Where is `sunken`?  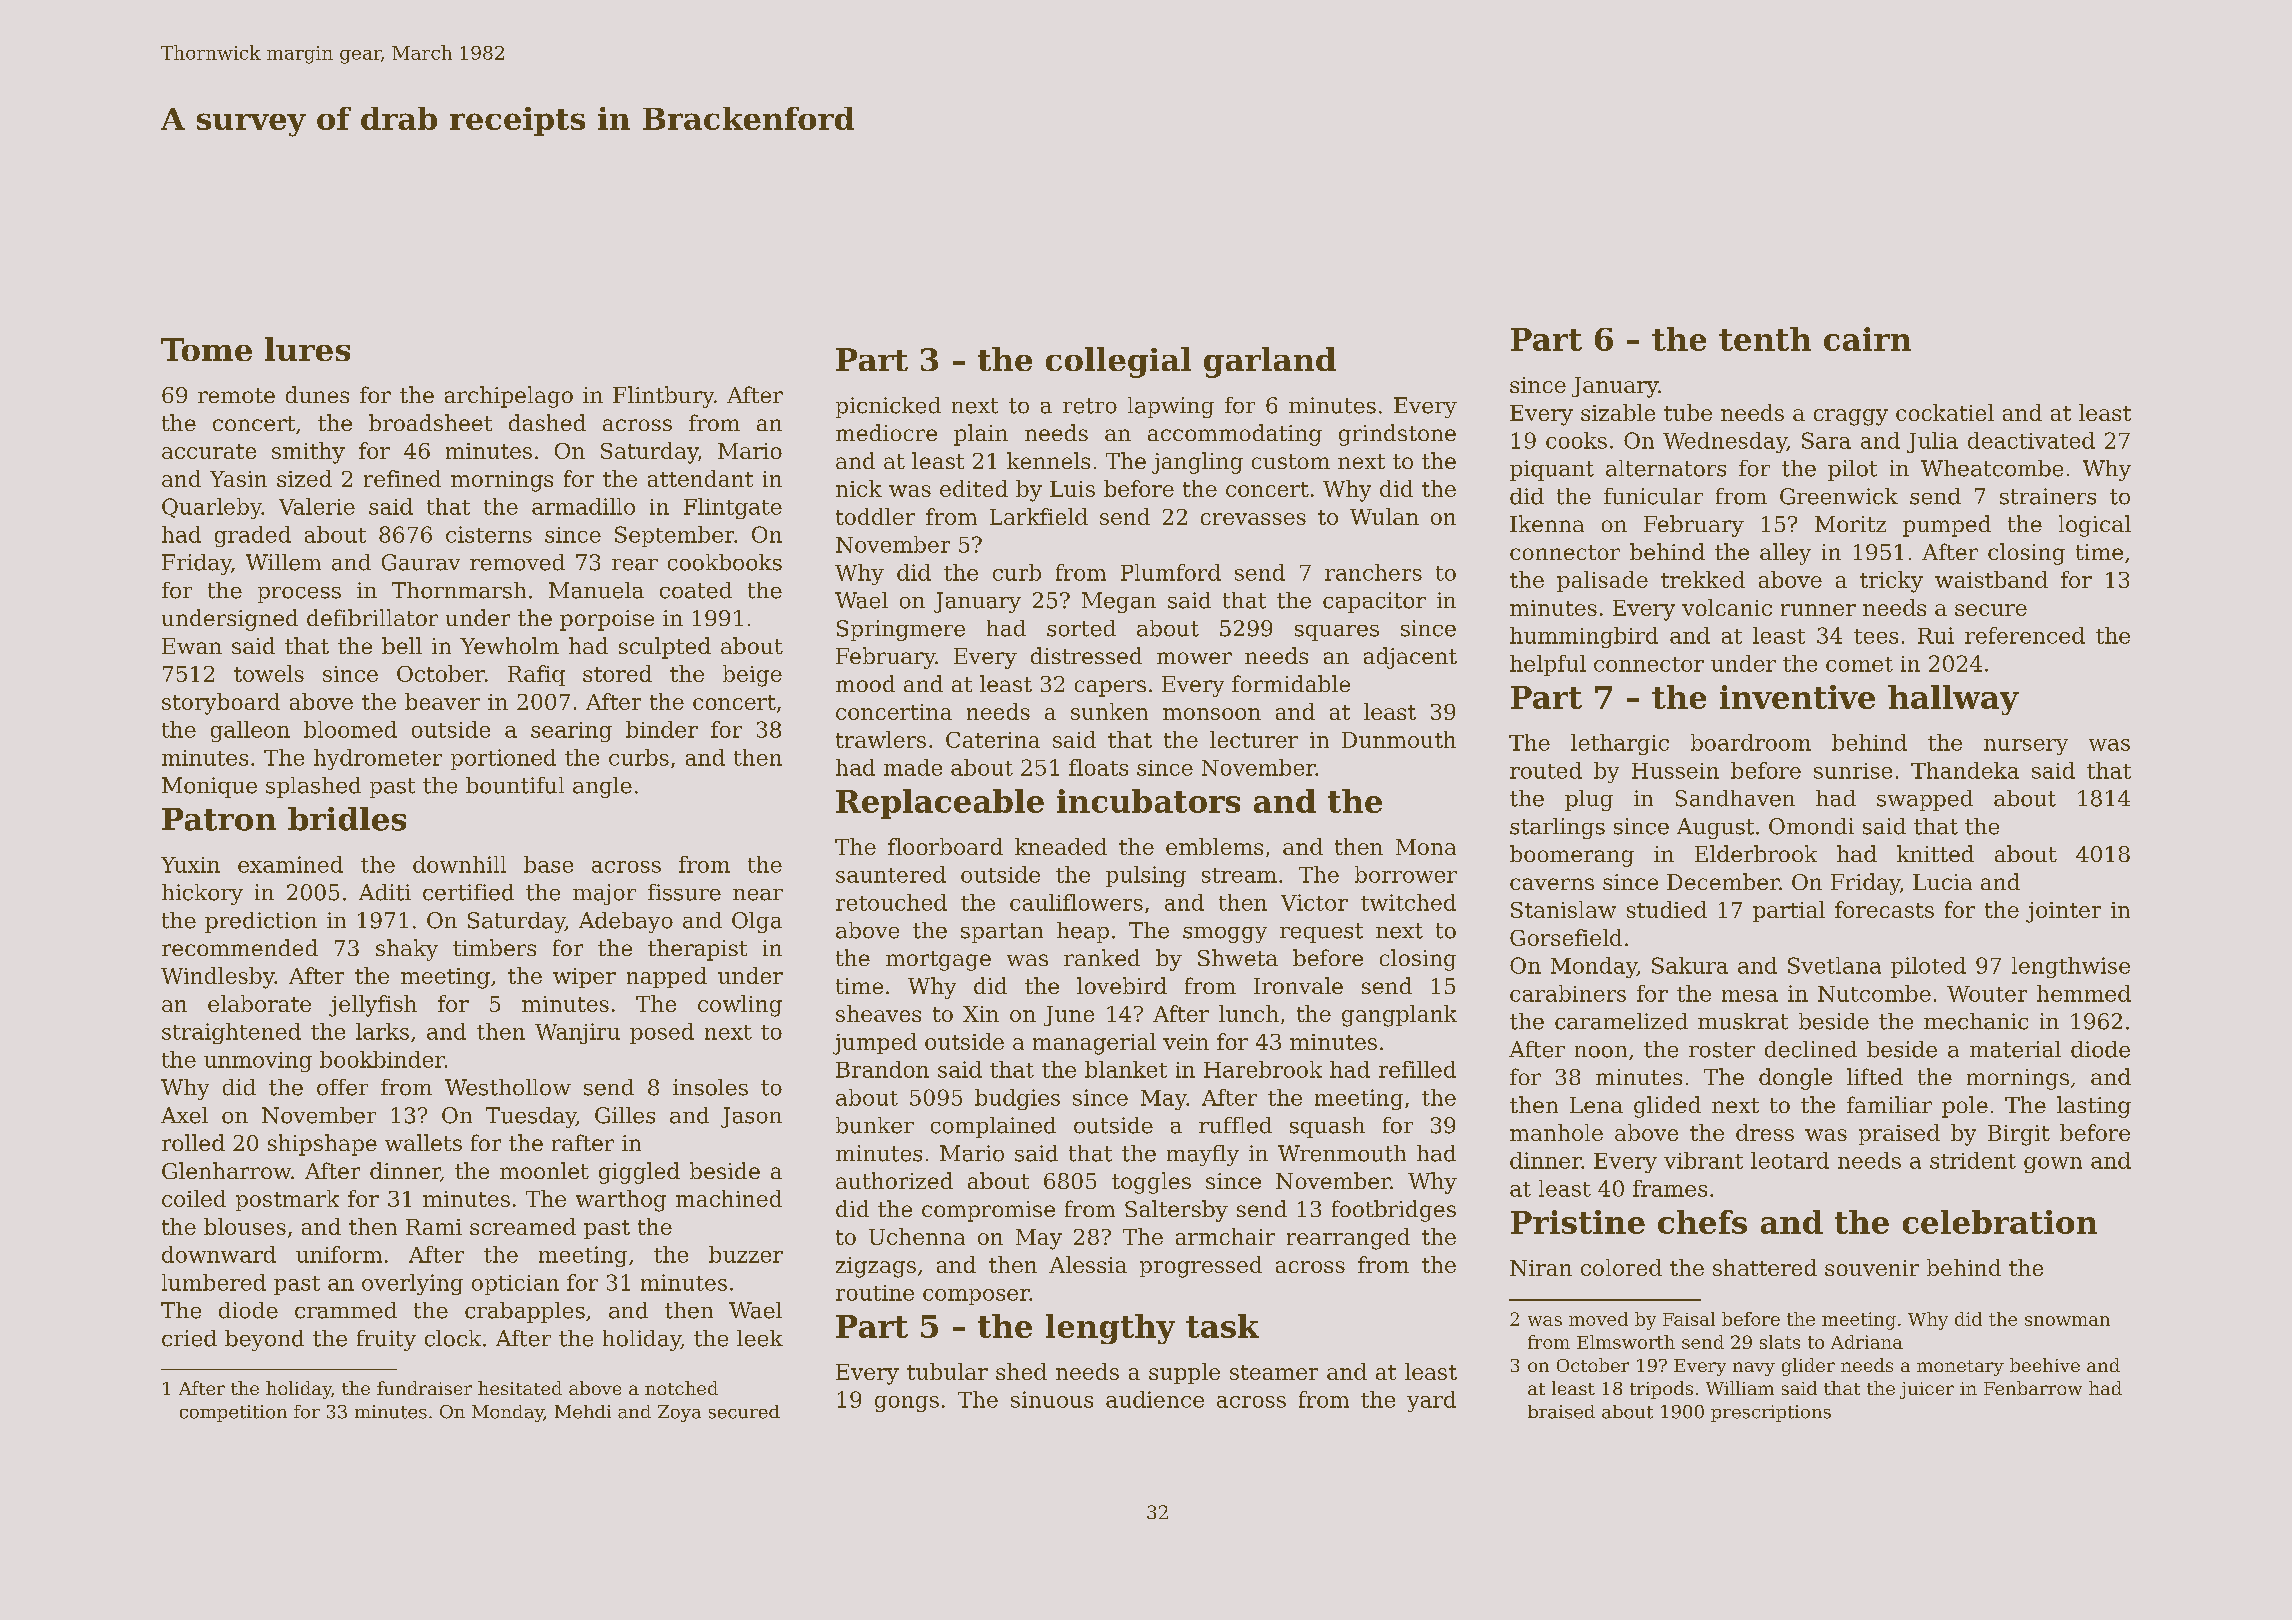
sunken is located at coordinates (1109, 711).
